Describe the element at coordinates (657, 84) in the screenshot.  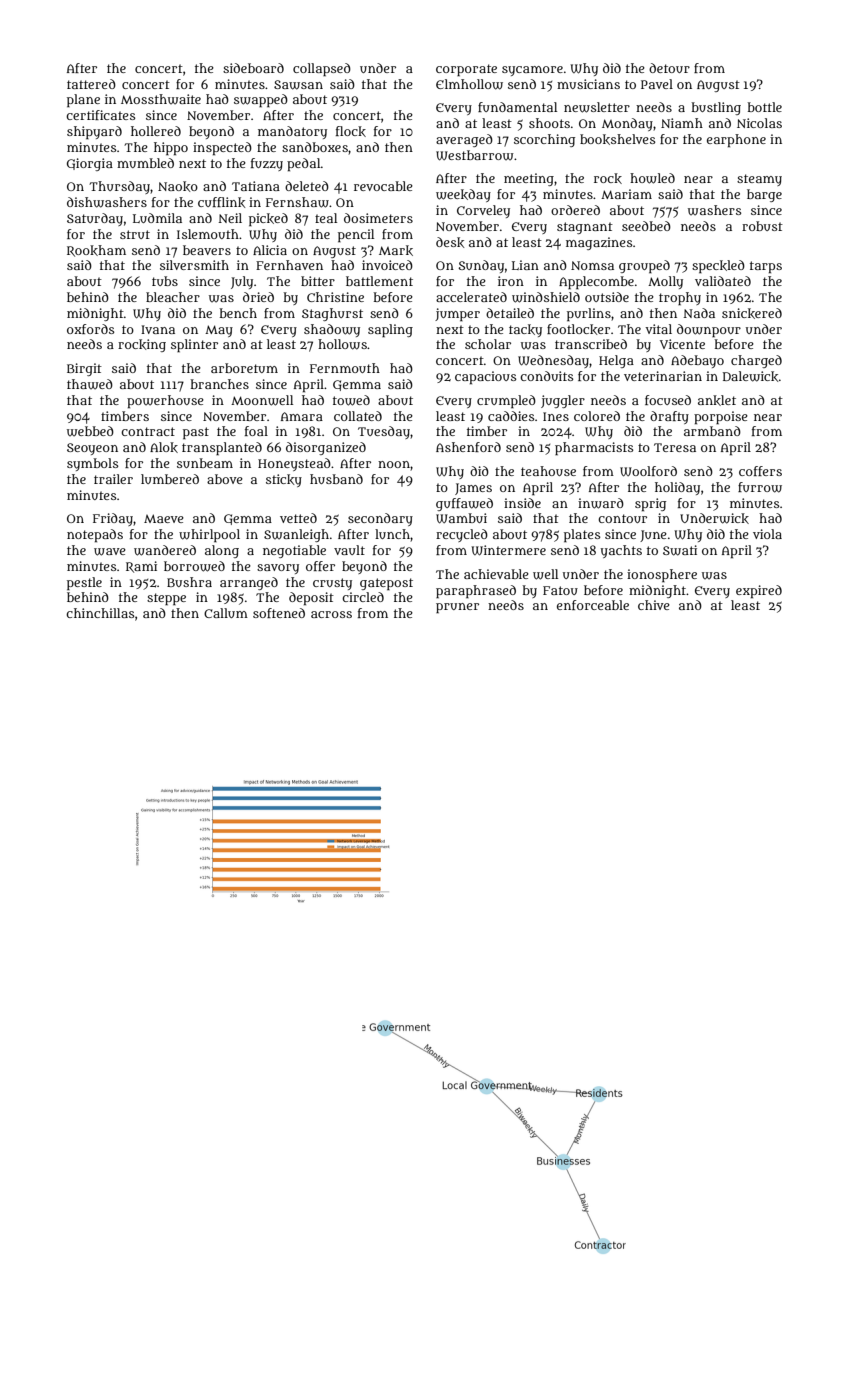
I see `Pavel` at that location.
